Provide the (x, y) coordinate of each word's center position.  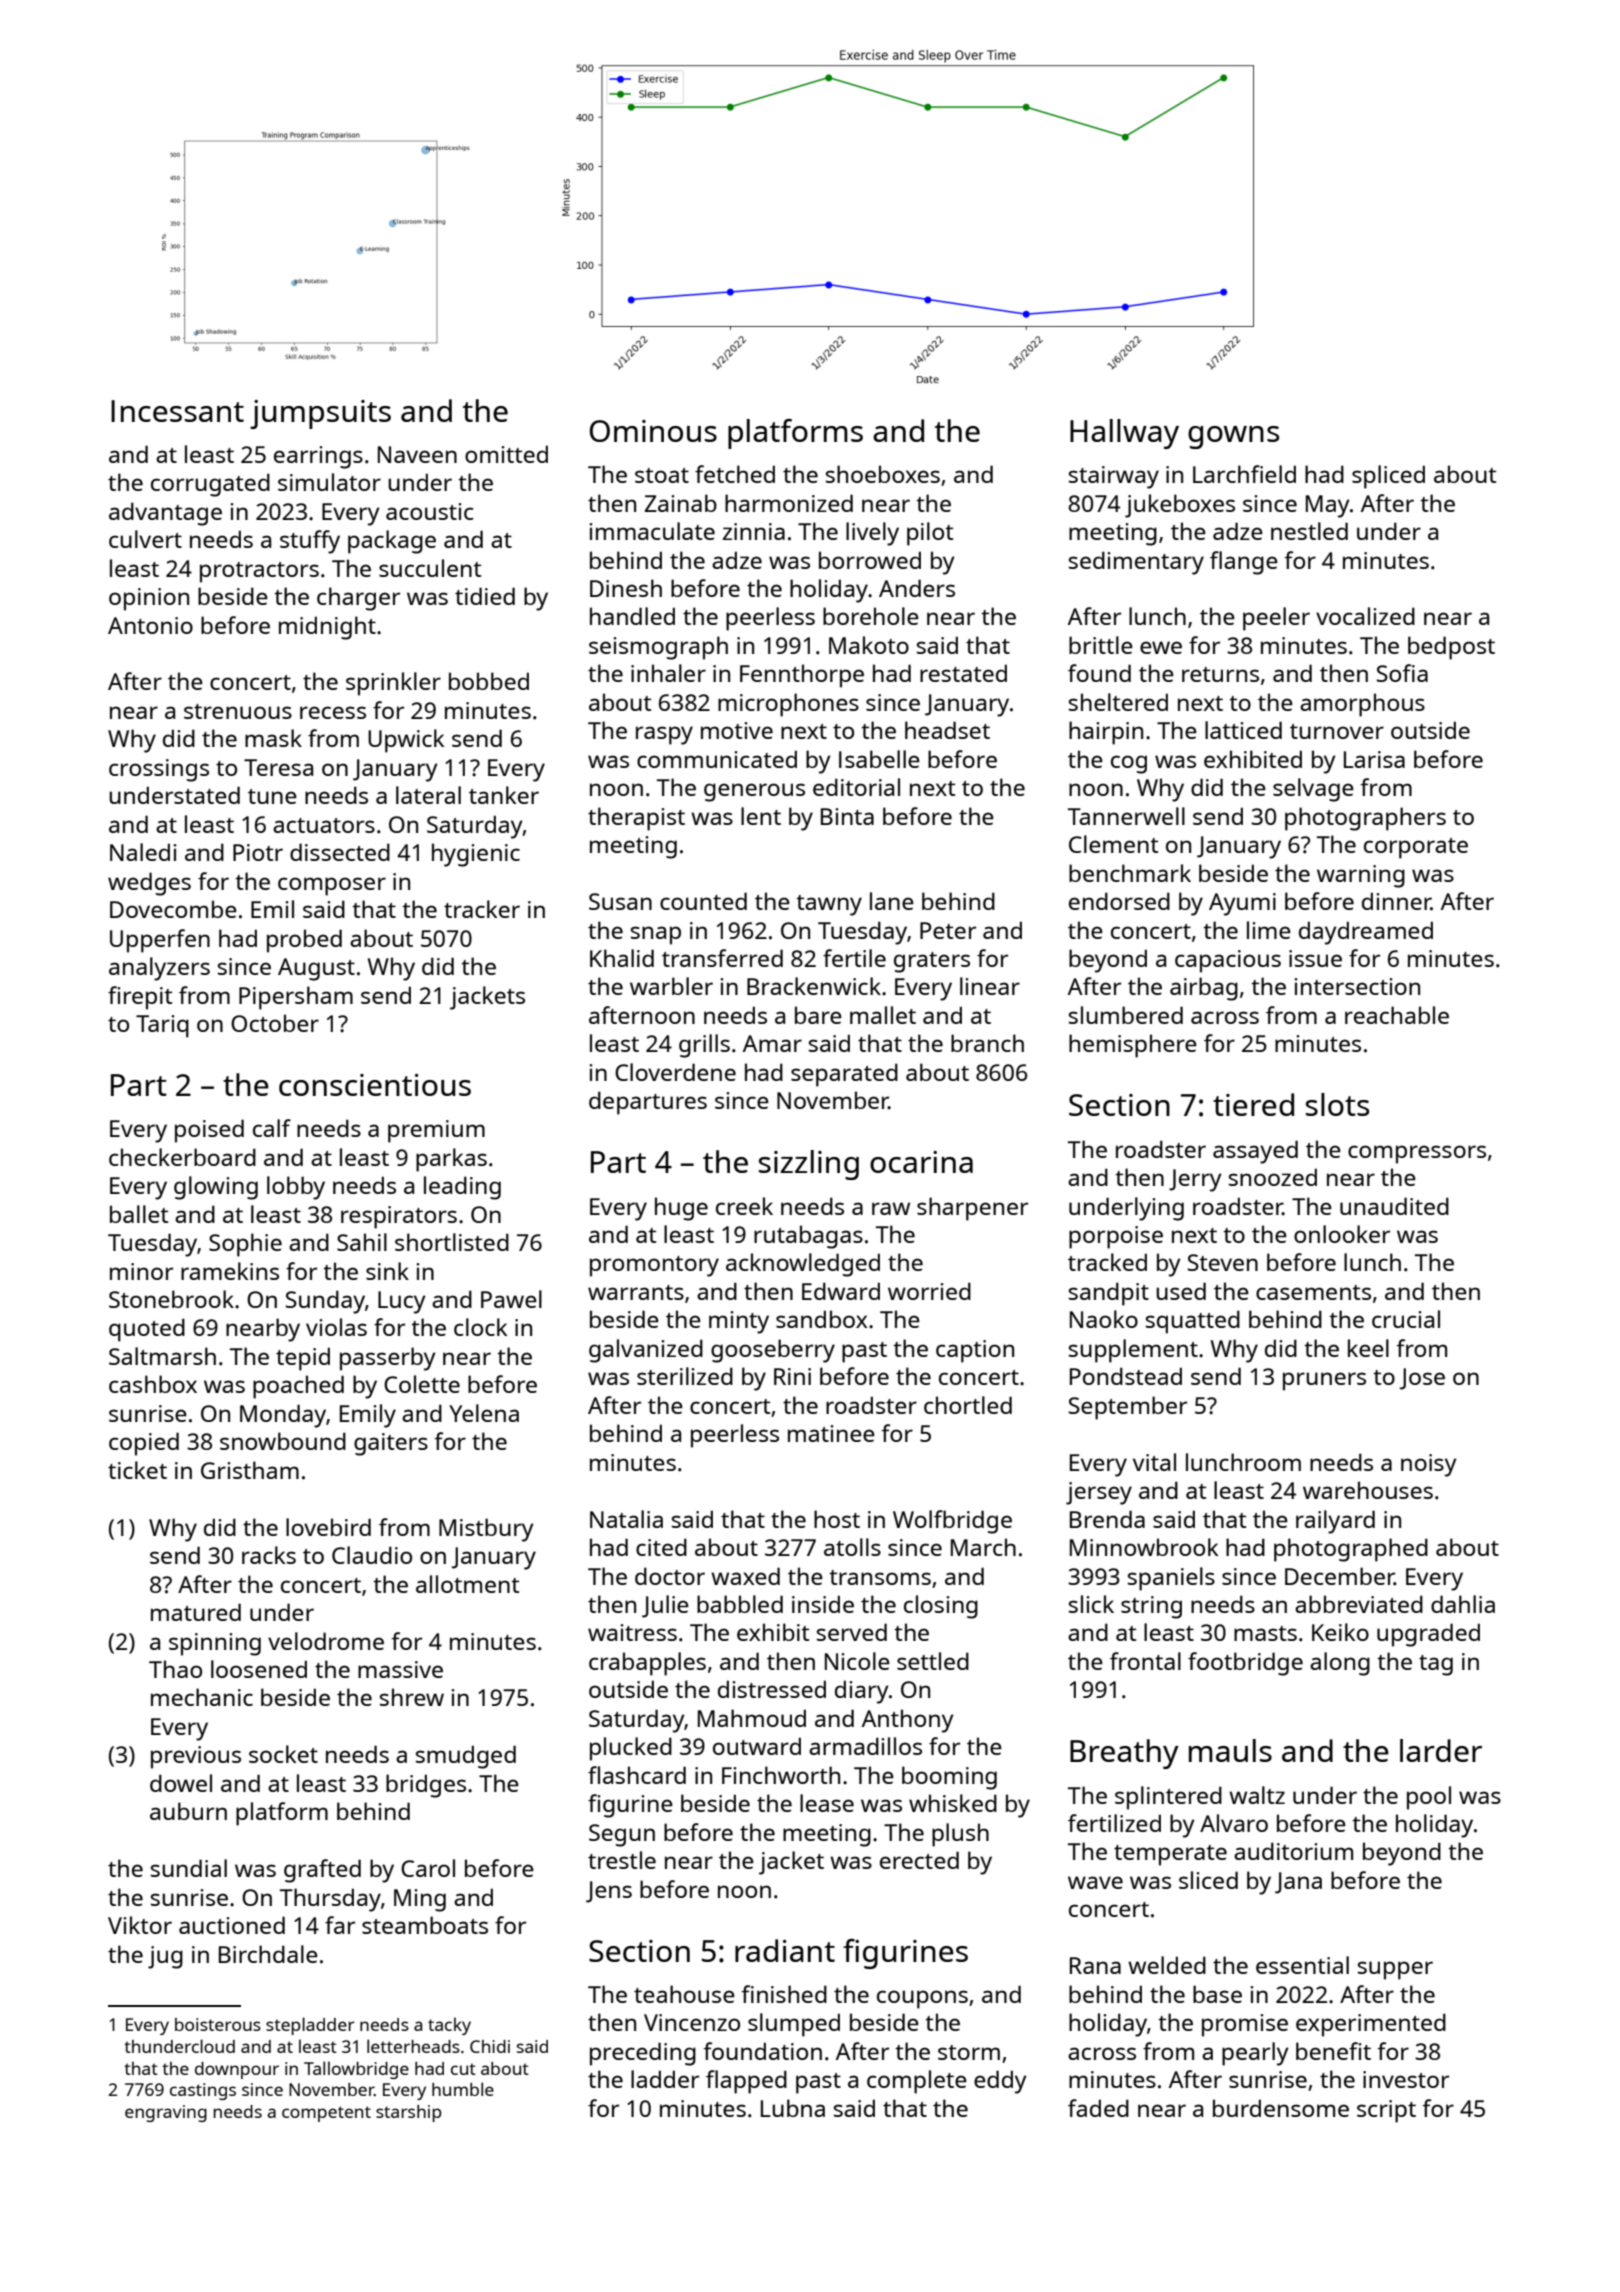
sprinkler (393, 684)
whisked (953, 1803)
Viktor (140, 1925)
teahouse (684, 1994)
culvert (145, 539)
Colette (422, 1384)
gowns (1233, 437)
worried (929, 1291)
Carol (428, 1868)
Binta (847, 816)
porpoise (1116, 1237)
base (1217, 1994)
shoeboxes (883, 474)
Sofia (1402, 673)
